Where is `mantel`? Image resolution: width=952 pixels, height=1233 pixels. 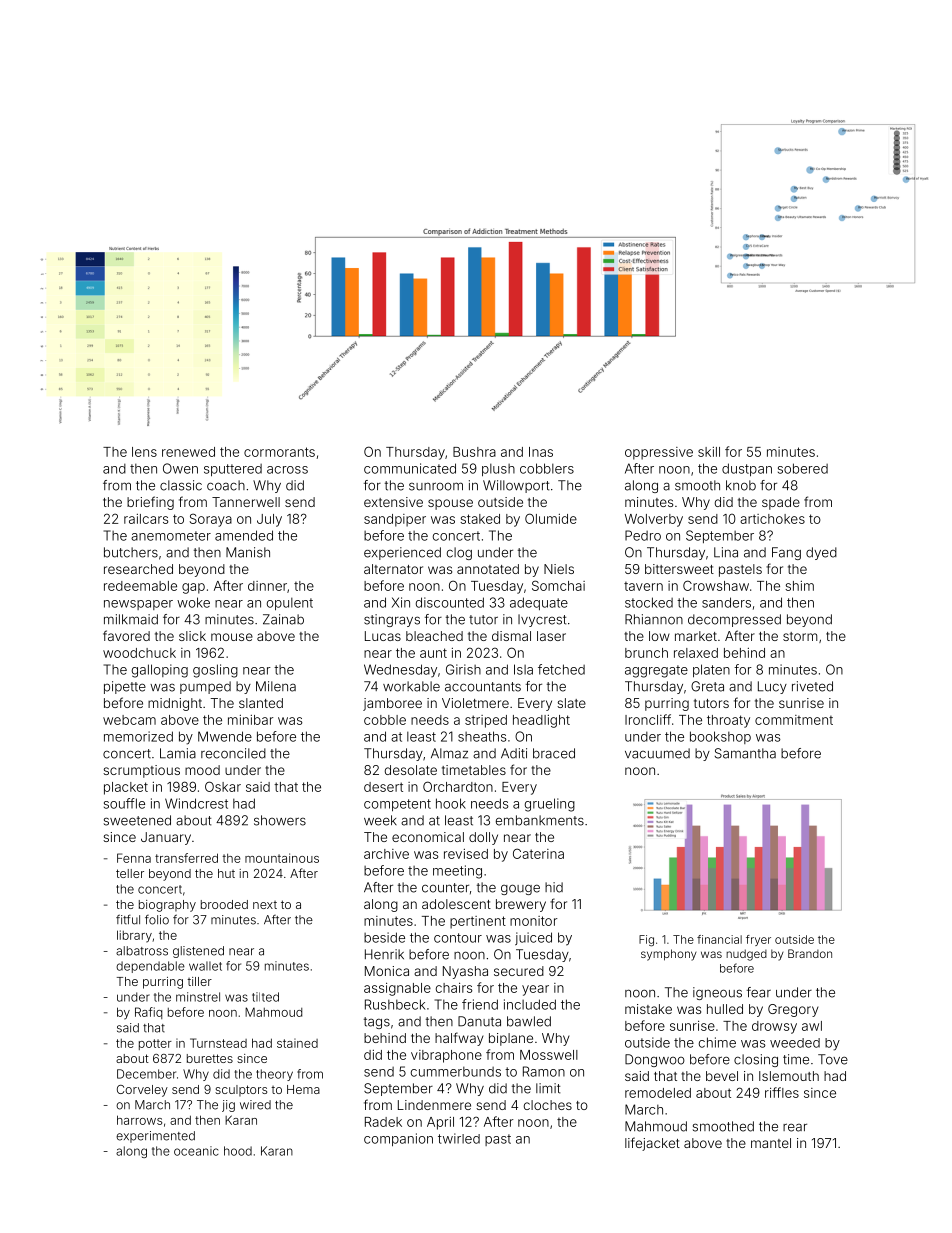 mantel is located at coordinates (771, 1143).
